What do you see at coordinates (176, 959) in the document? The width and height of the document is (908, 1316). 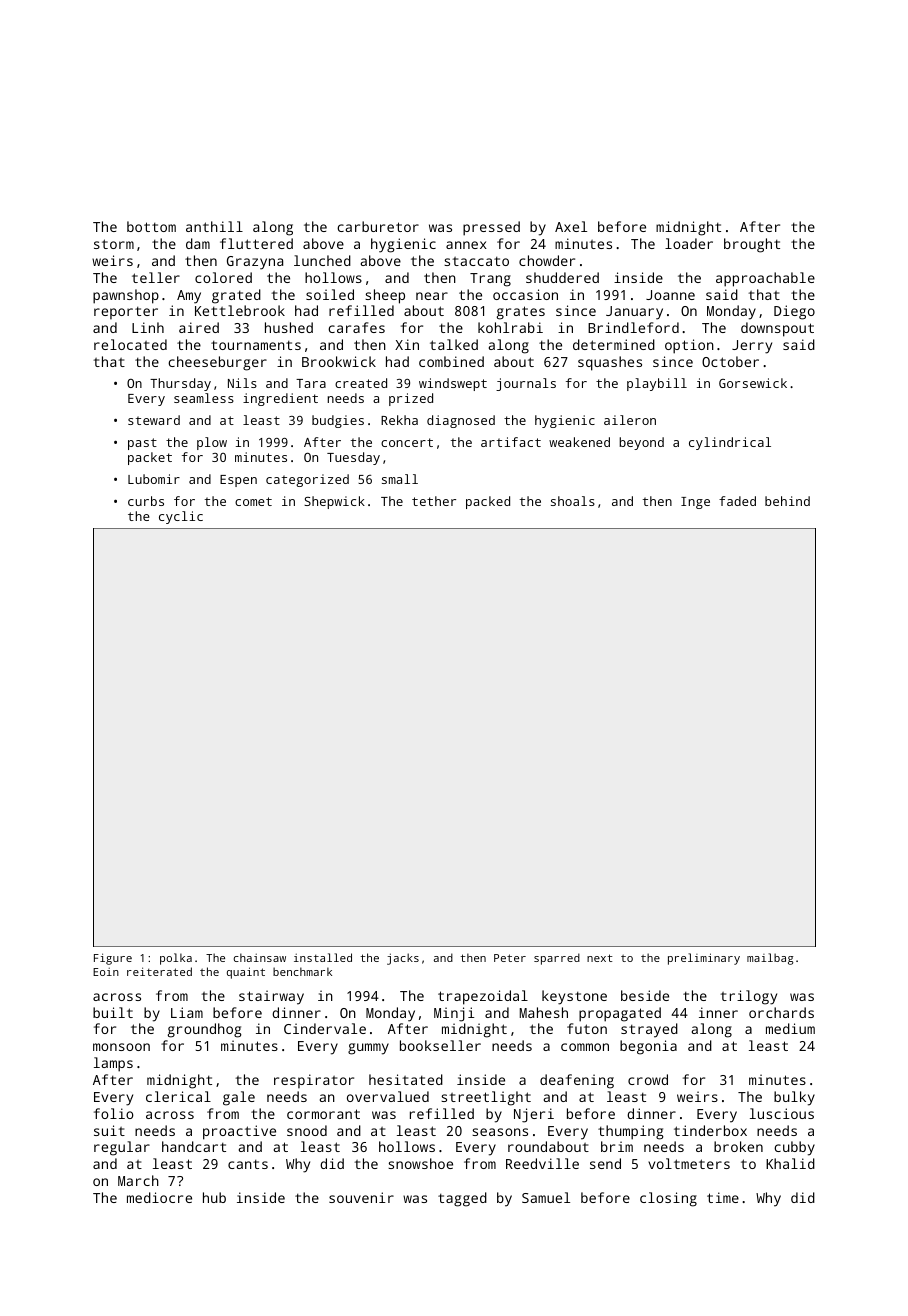 I see `polka` at bounding box center [176, 959].
